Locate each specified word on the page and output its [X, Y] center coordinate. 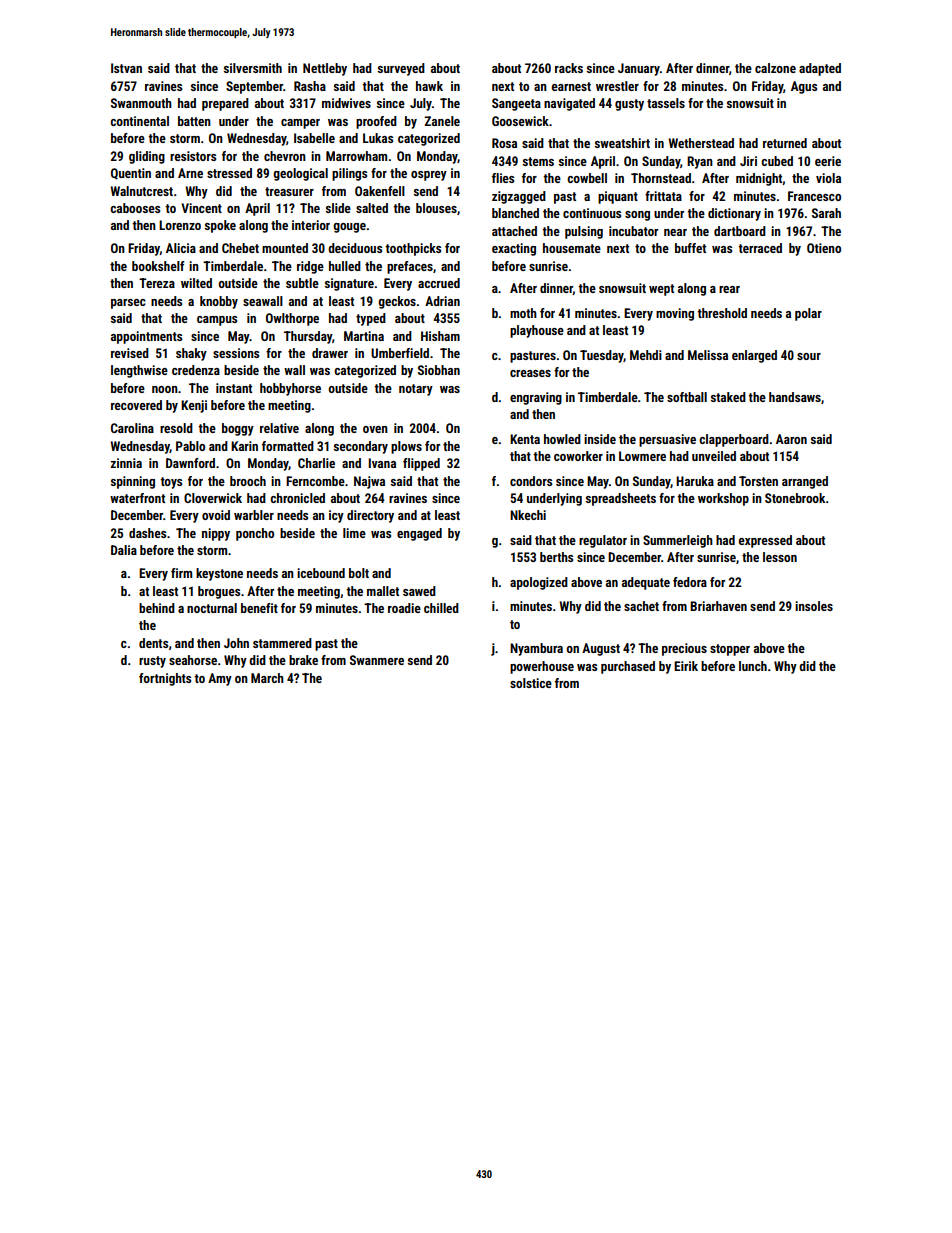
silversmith [253, 68]
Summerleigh [678, 541]
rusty [152, 662]
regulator [603, 541]
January [639, 69]
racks [569, 68]
